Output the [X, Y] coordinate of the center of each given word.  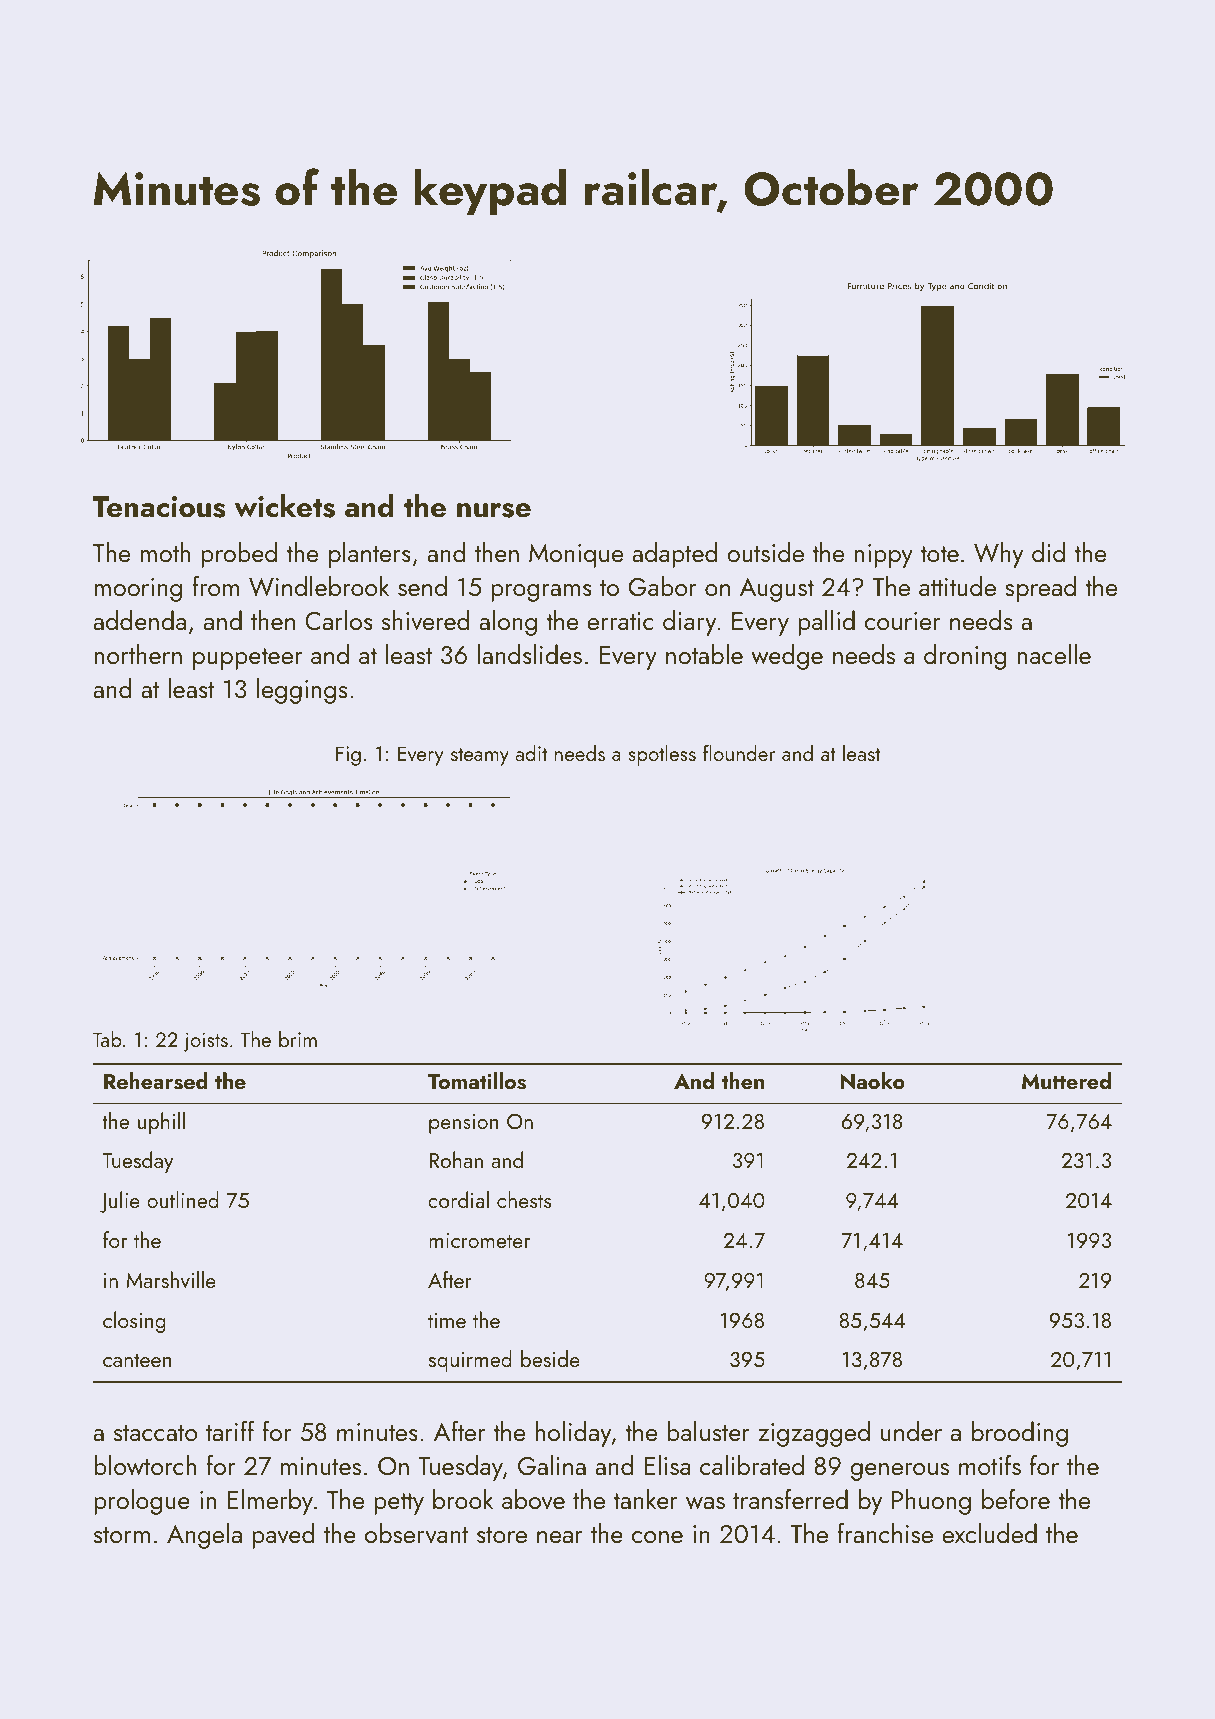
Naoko [873, 1081]
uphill [161, 1123]
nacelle [1054, 654]
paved [283, 1536]
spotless [662, 755]
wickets [285, 506]
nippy [883, 556]
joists [205, 1042]
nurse [494, 510]
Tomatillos [477, 1081]
